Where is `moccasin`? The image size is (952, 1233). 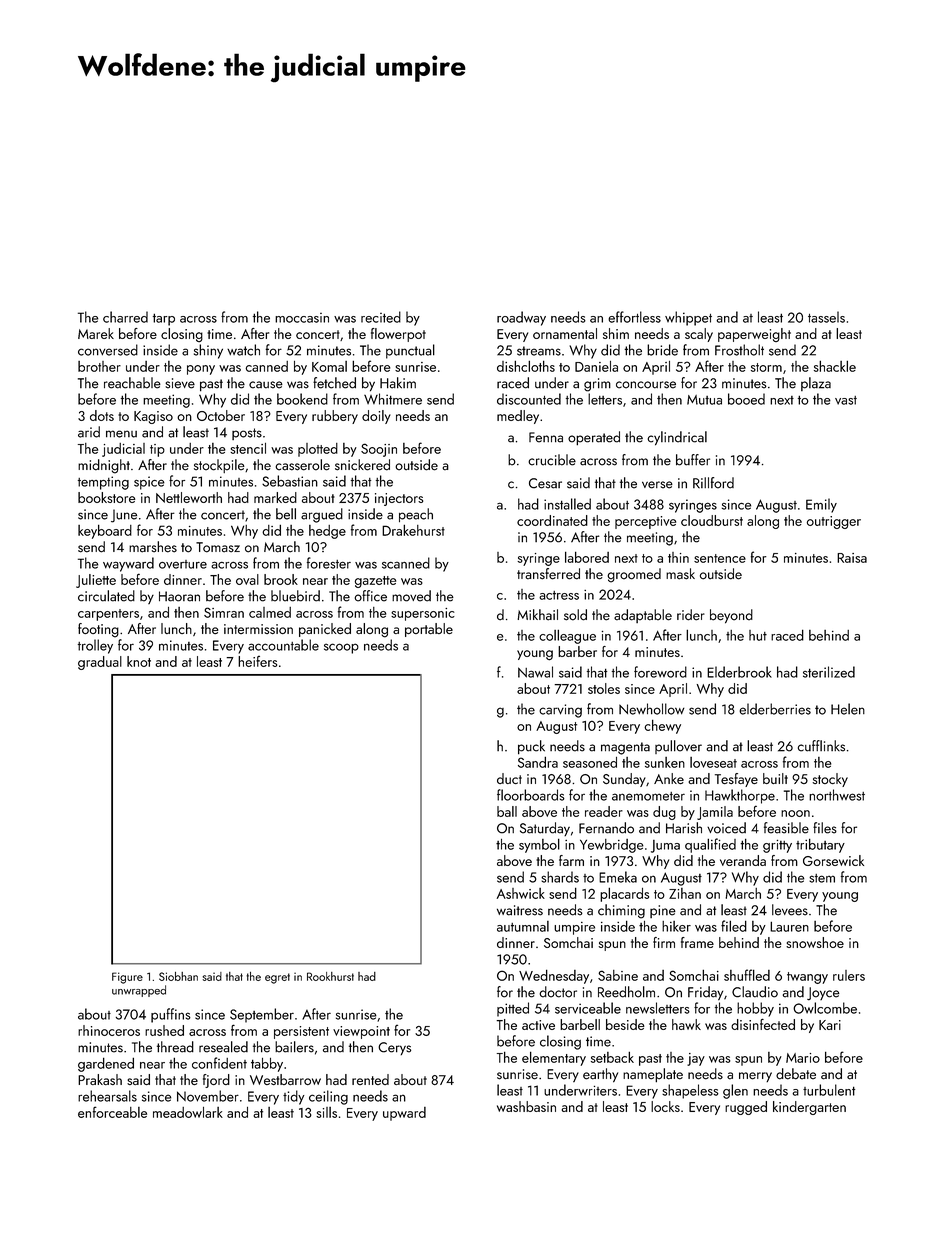
moccasin is located at coordinates (302, 318).
